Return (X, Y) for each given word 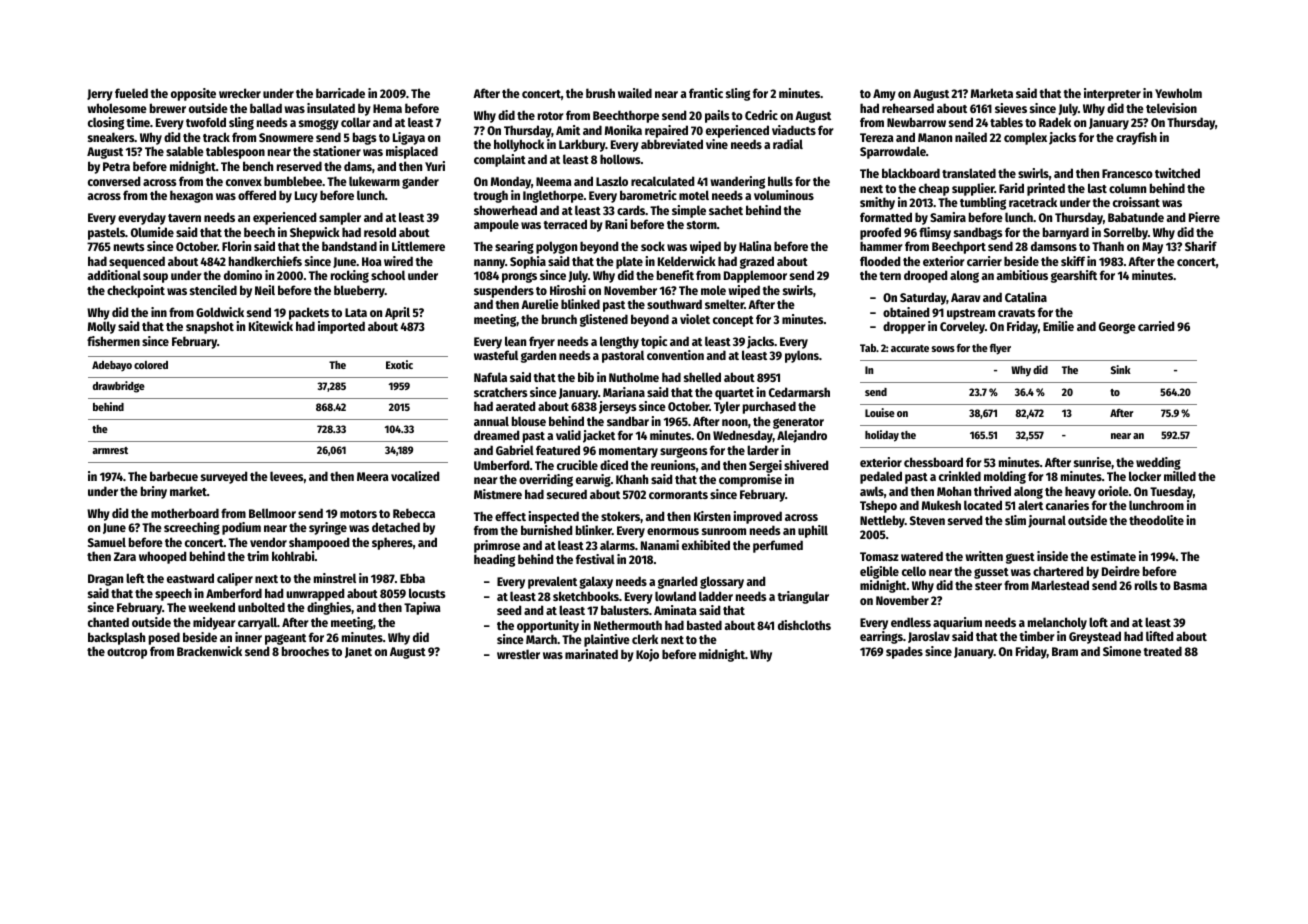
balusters (625, 610)
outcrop (127, 653)
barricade (340, 93)
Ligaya (409, 138)
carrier (984, 261)
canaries (1067, 505)
